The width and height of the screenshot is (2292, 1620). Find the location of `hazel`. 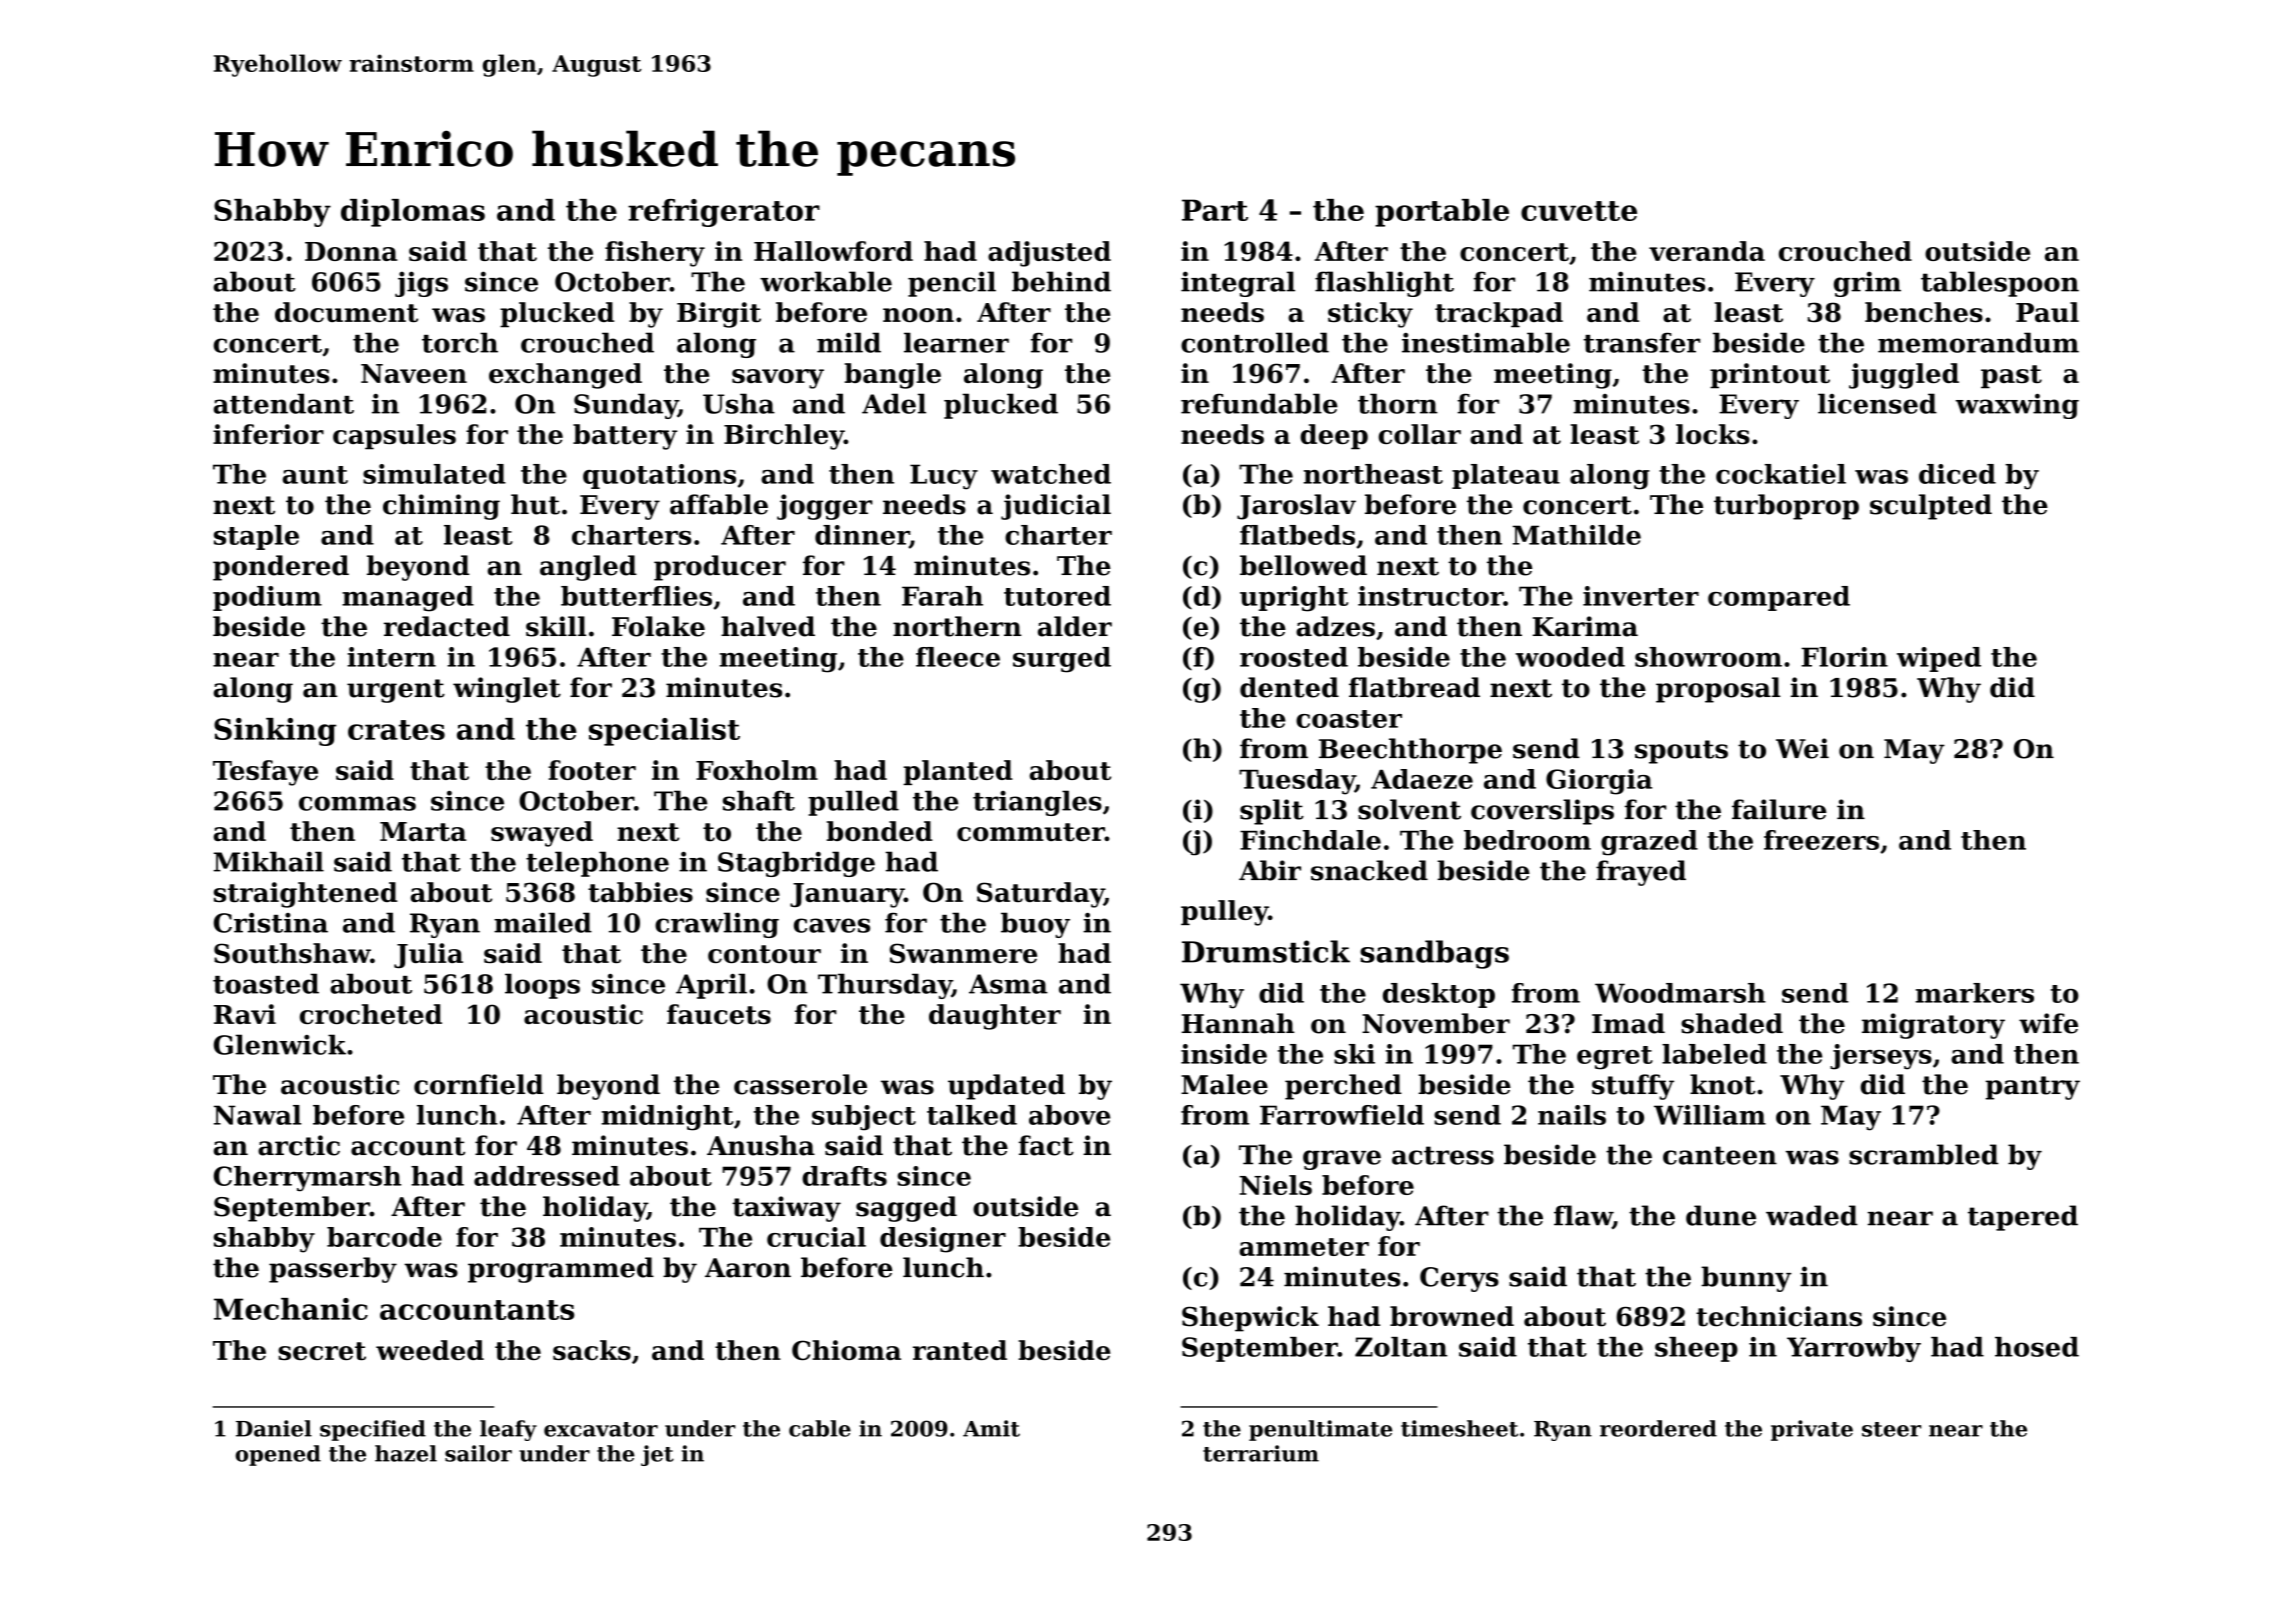

hazel is located at coordinates (406, 1453).
